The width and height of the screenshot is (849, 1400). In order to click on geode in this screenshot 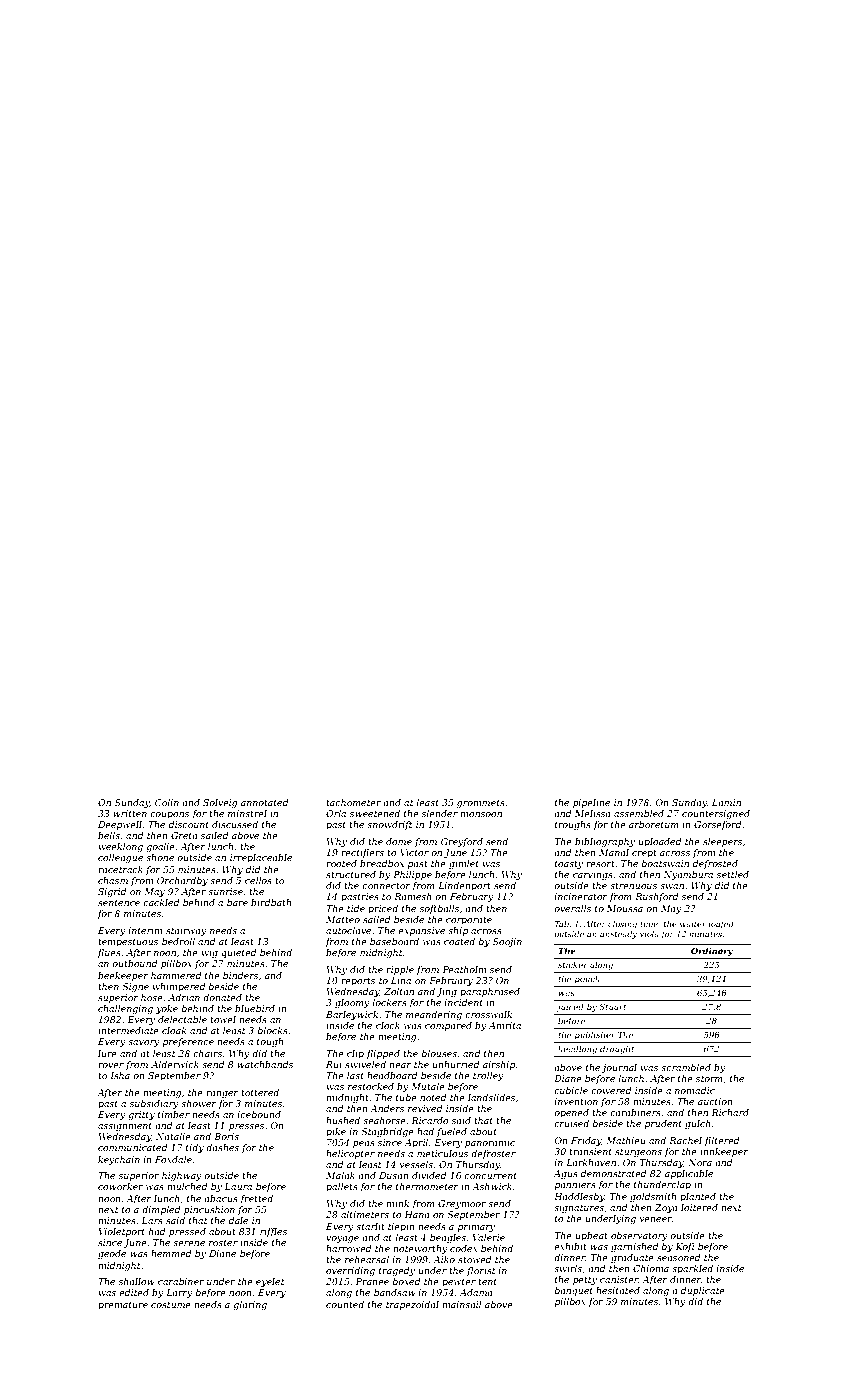, I will do `click(112, 1254)`.
